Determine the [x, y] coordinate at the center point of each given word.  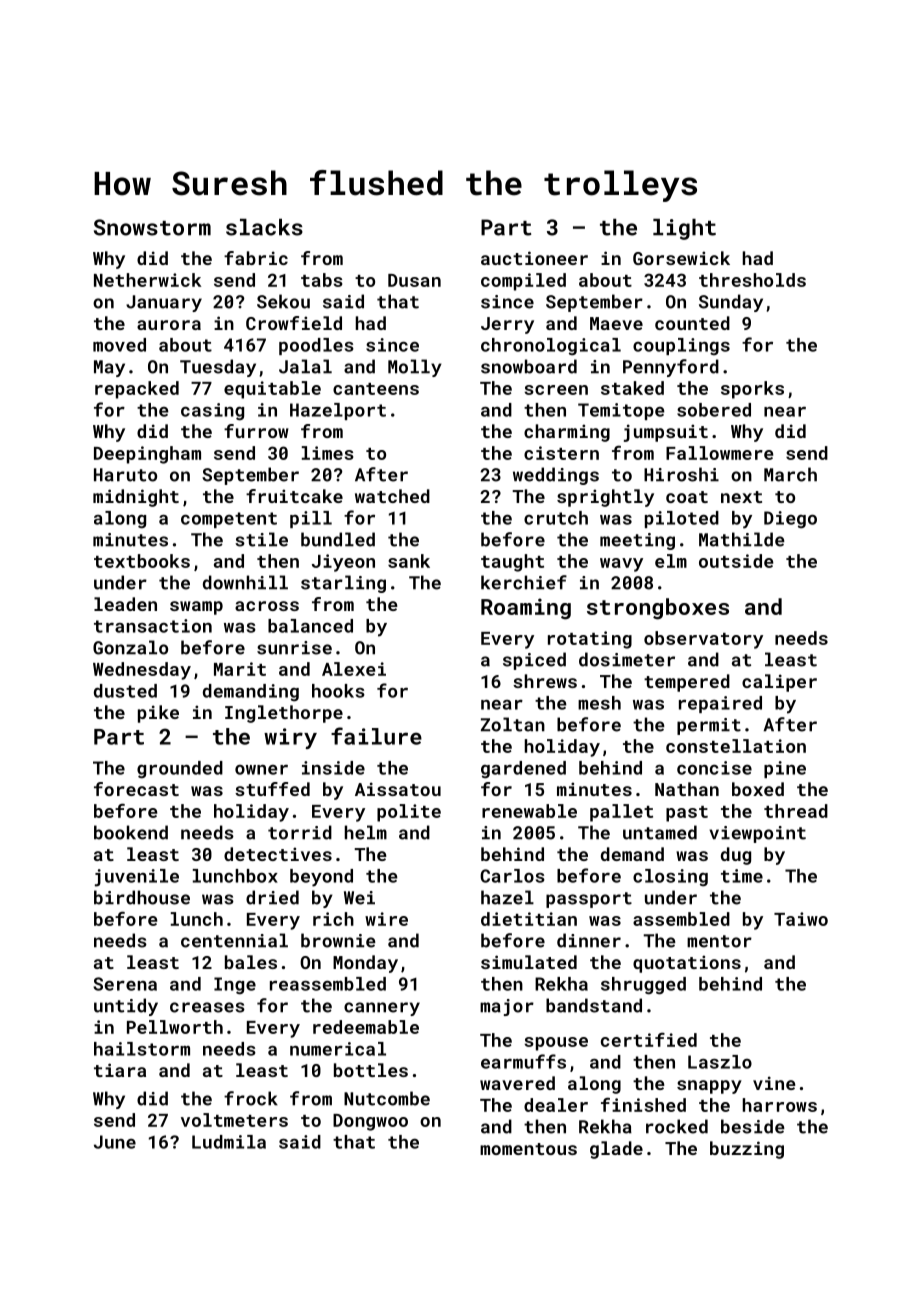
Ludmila [229, 1142]
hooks [338, 691]
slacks [264, 227]
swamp [196, 608]
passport [589, 900]
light [684, 229]
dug [736, 856]
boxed [758, 789]
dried [272, 897]
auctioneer [534, 258]
